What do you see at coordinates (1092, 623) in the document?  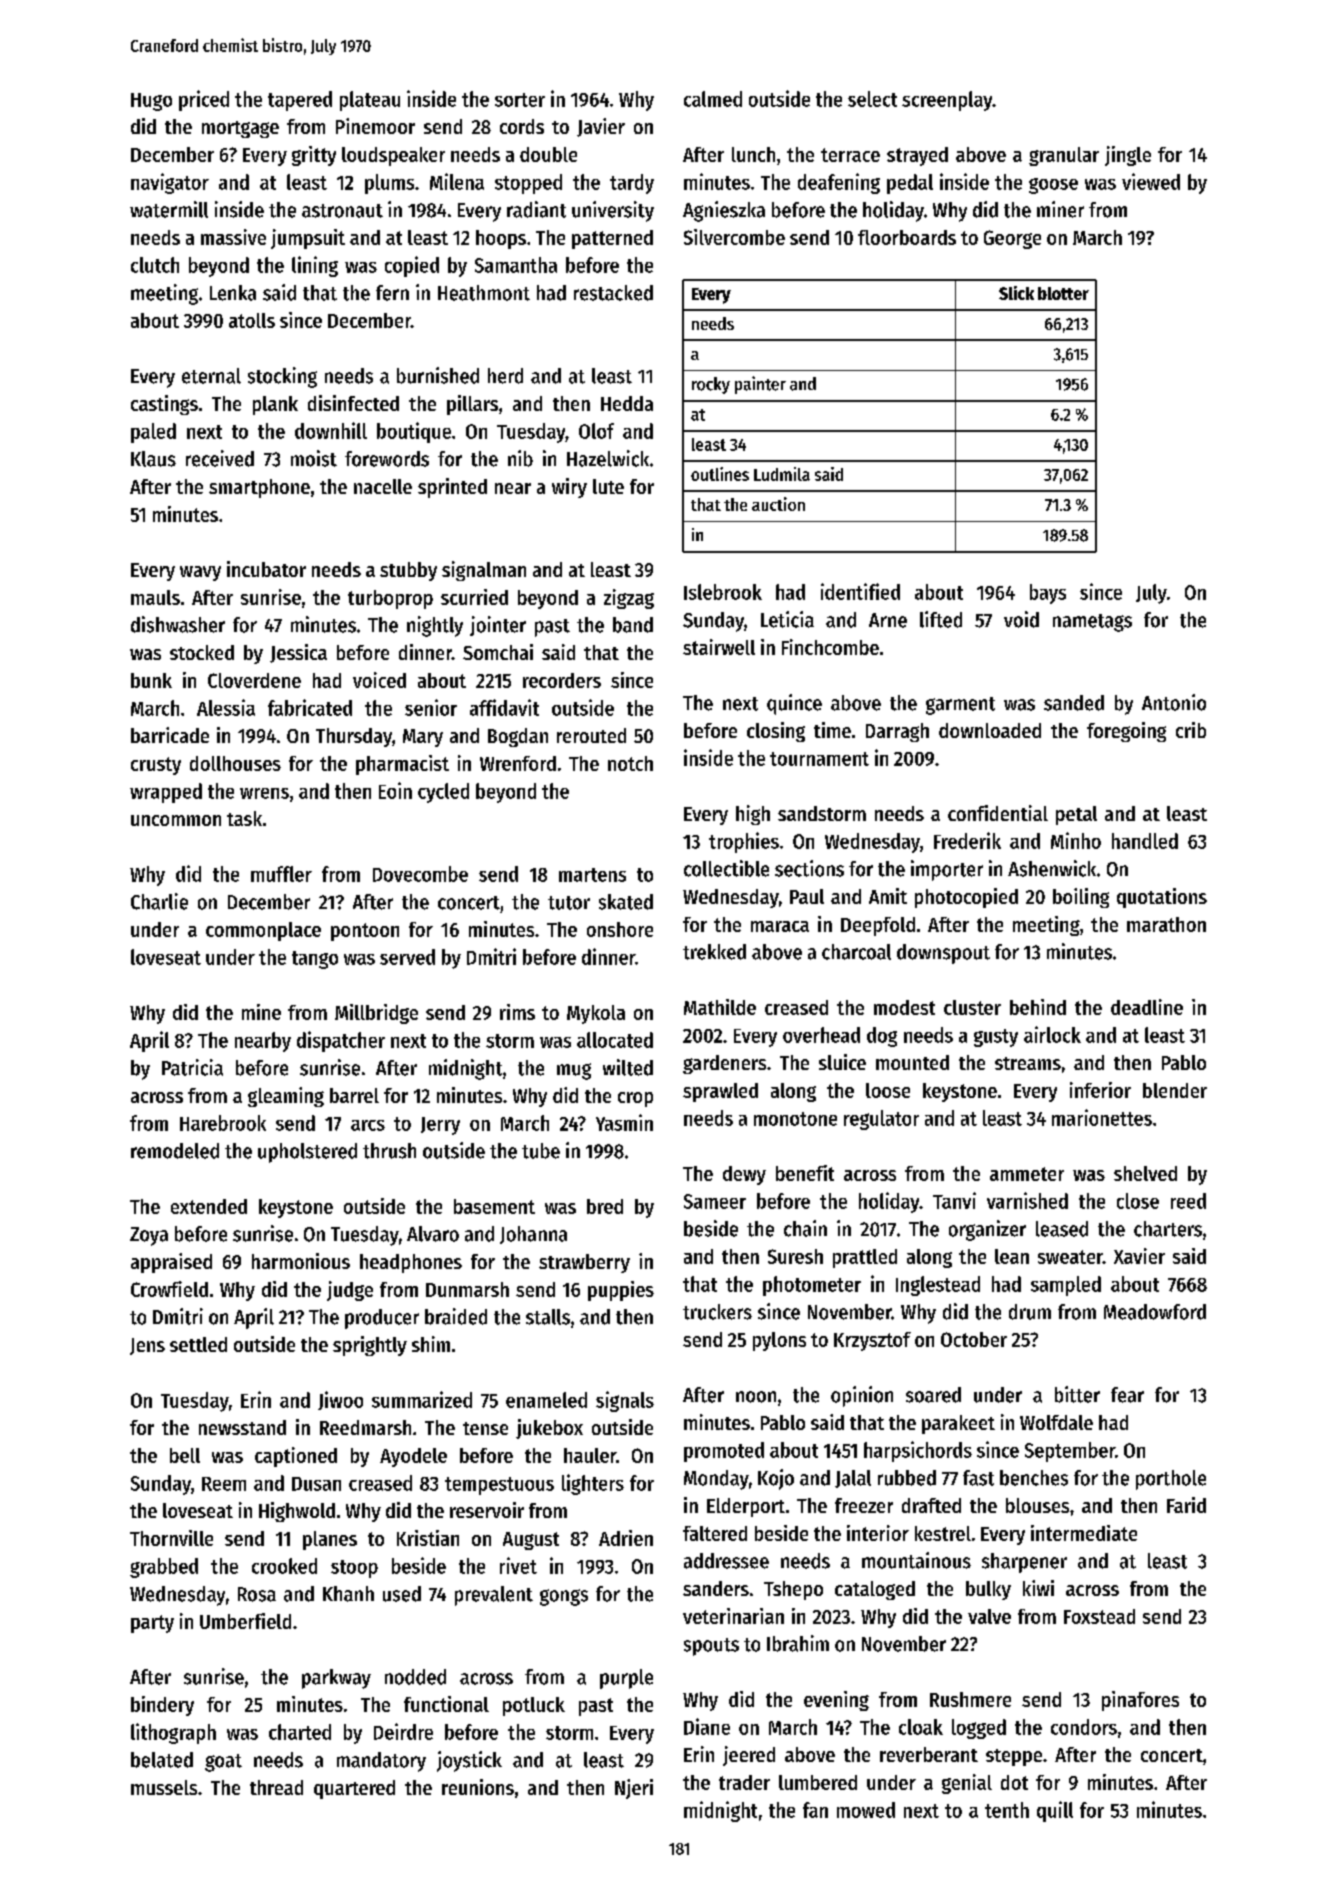 I see `nametags` at bounding box center [1092, 623].
